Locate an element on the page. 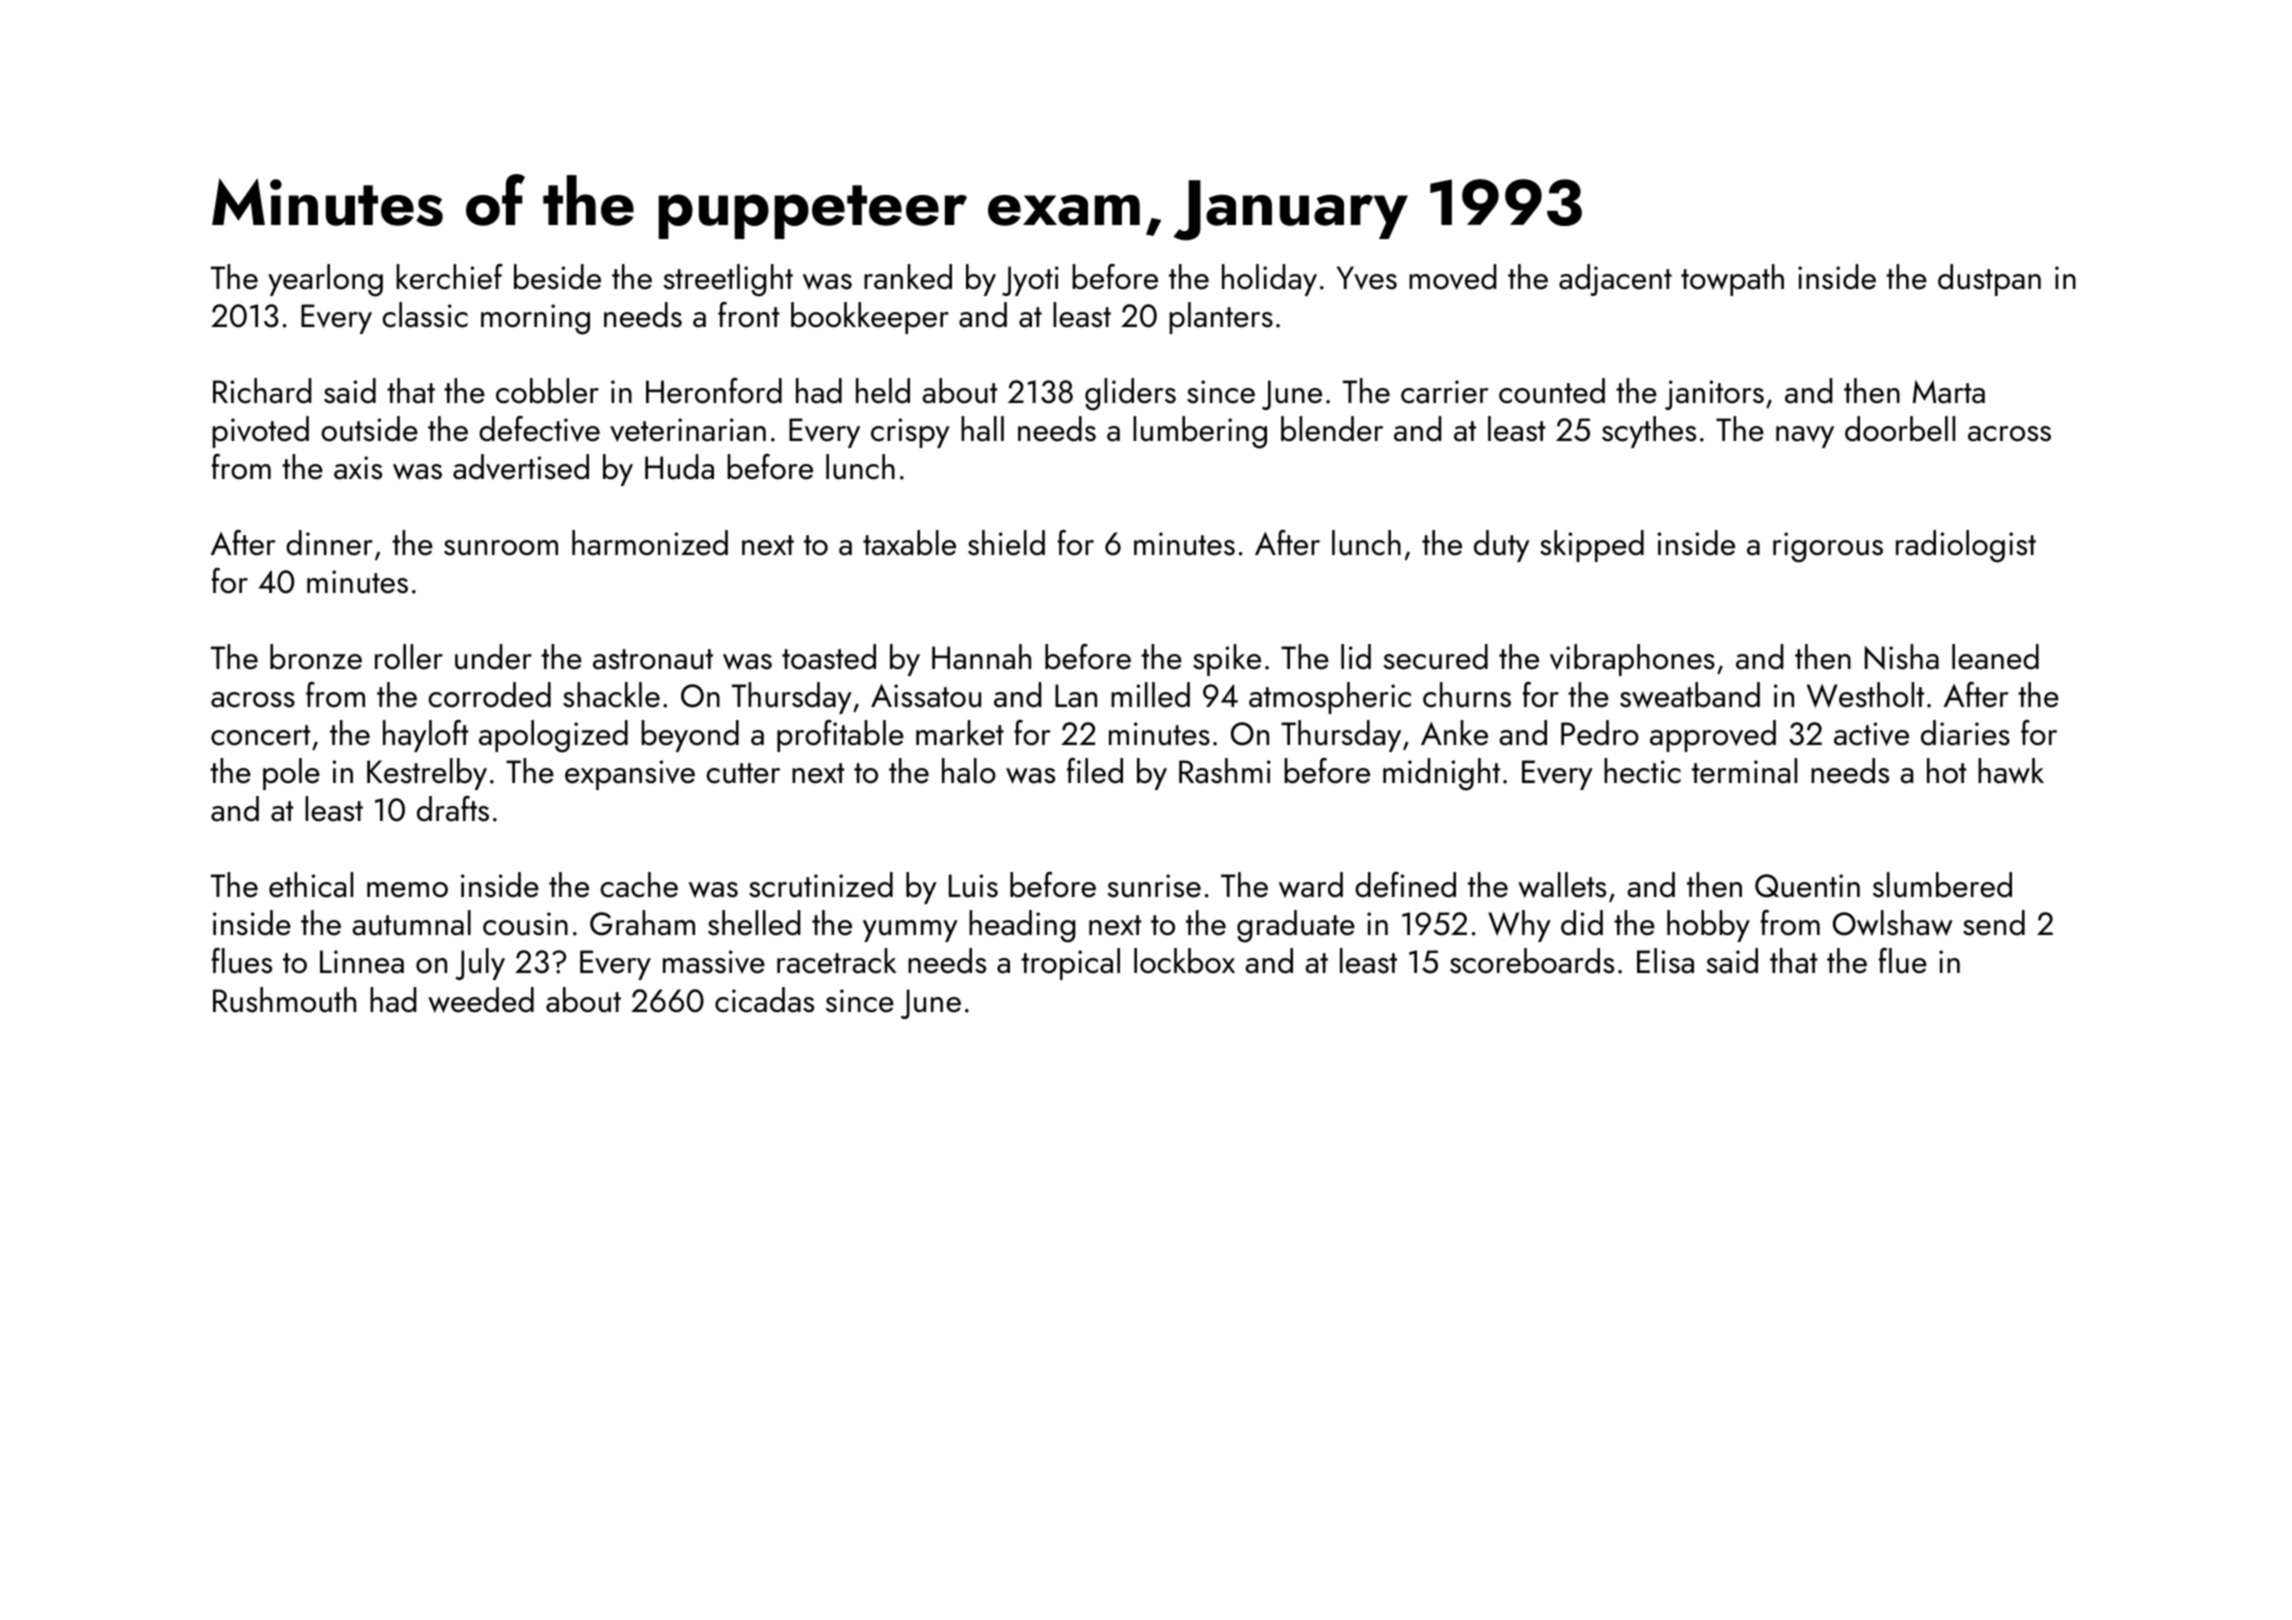 This image has width=2292, height=1620. held is located at coordinates (883, 391).
